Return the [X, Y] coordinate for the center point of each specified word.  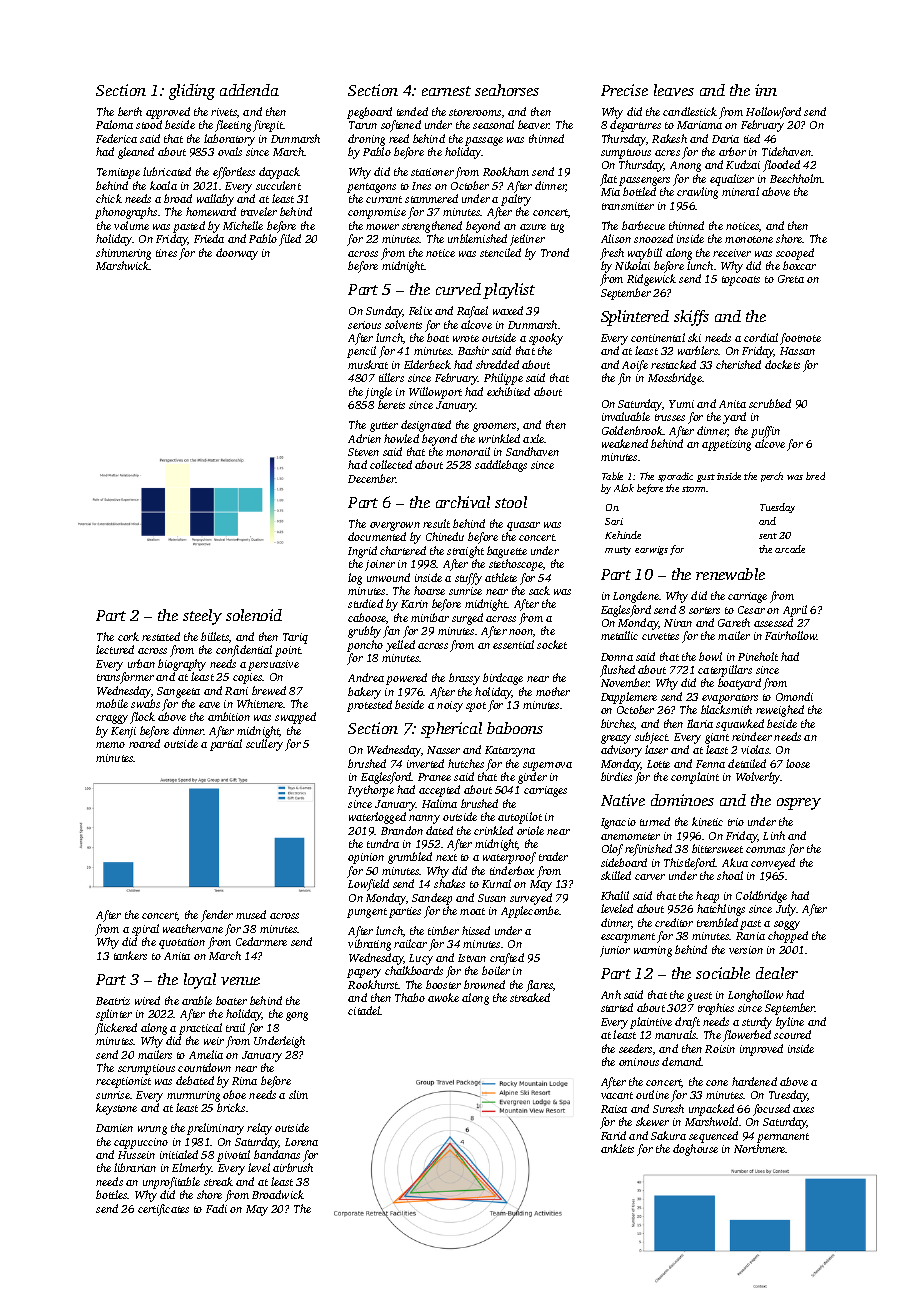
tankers [130, 955]
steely [202, 617]
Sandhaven [532, 451]
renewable [730, 574]
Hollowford [773, 113]
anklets [617, 1148]
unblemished [477, 238]
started [617, 1007]
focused [771, 1110]
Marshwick [123, 265]
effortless [234, 173]
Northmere [760, 1148]
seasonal [493, 124]
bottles [112, 1194]
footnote [800, 339]
